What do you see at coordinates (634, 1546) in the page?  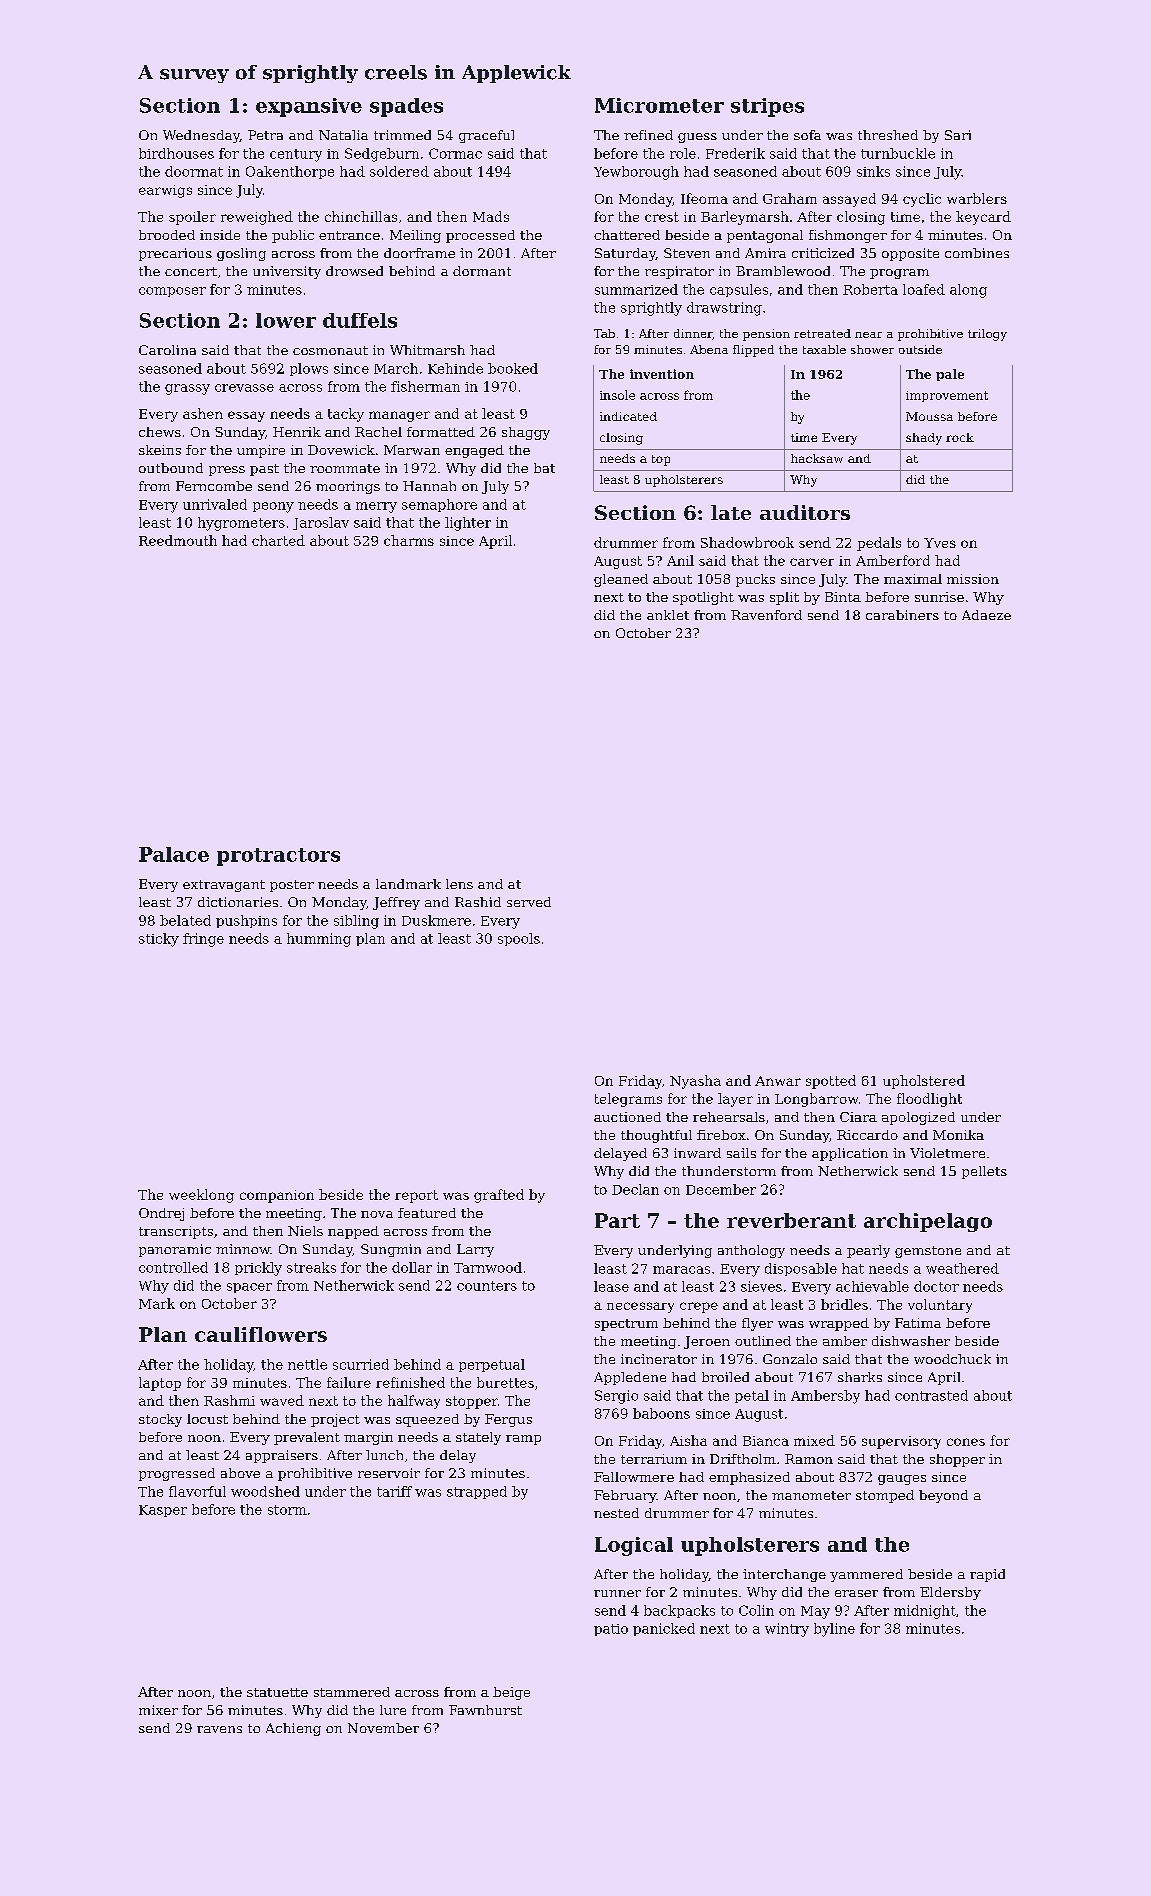 I see `Logical` at bounding box center [634, 1546].
